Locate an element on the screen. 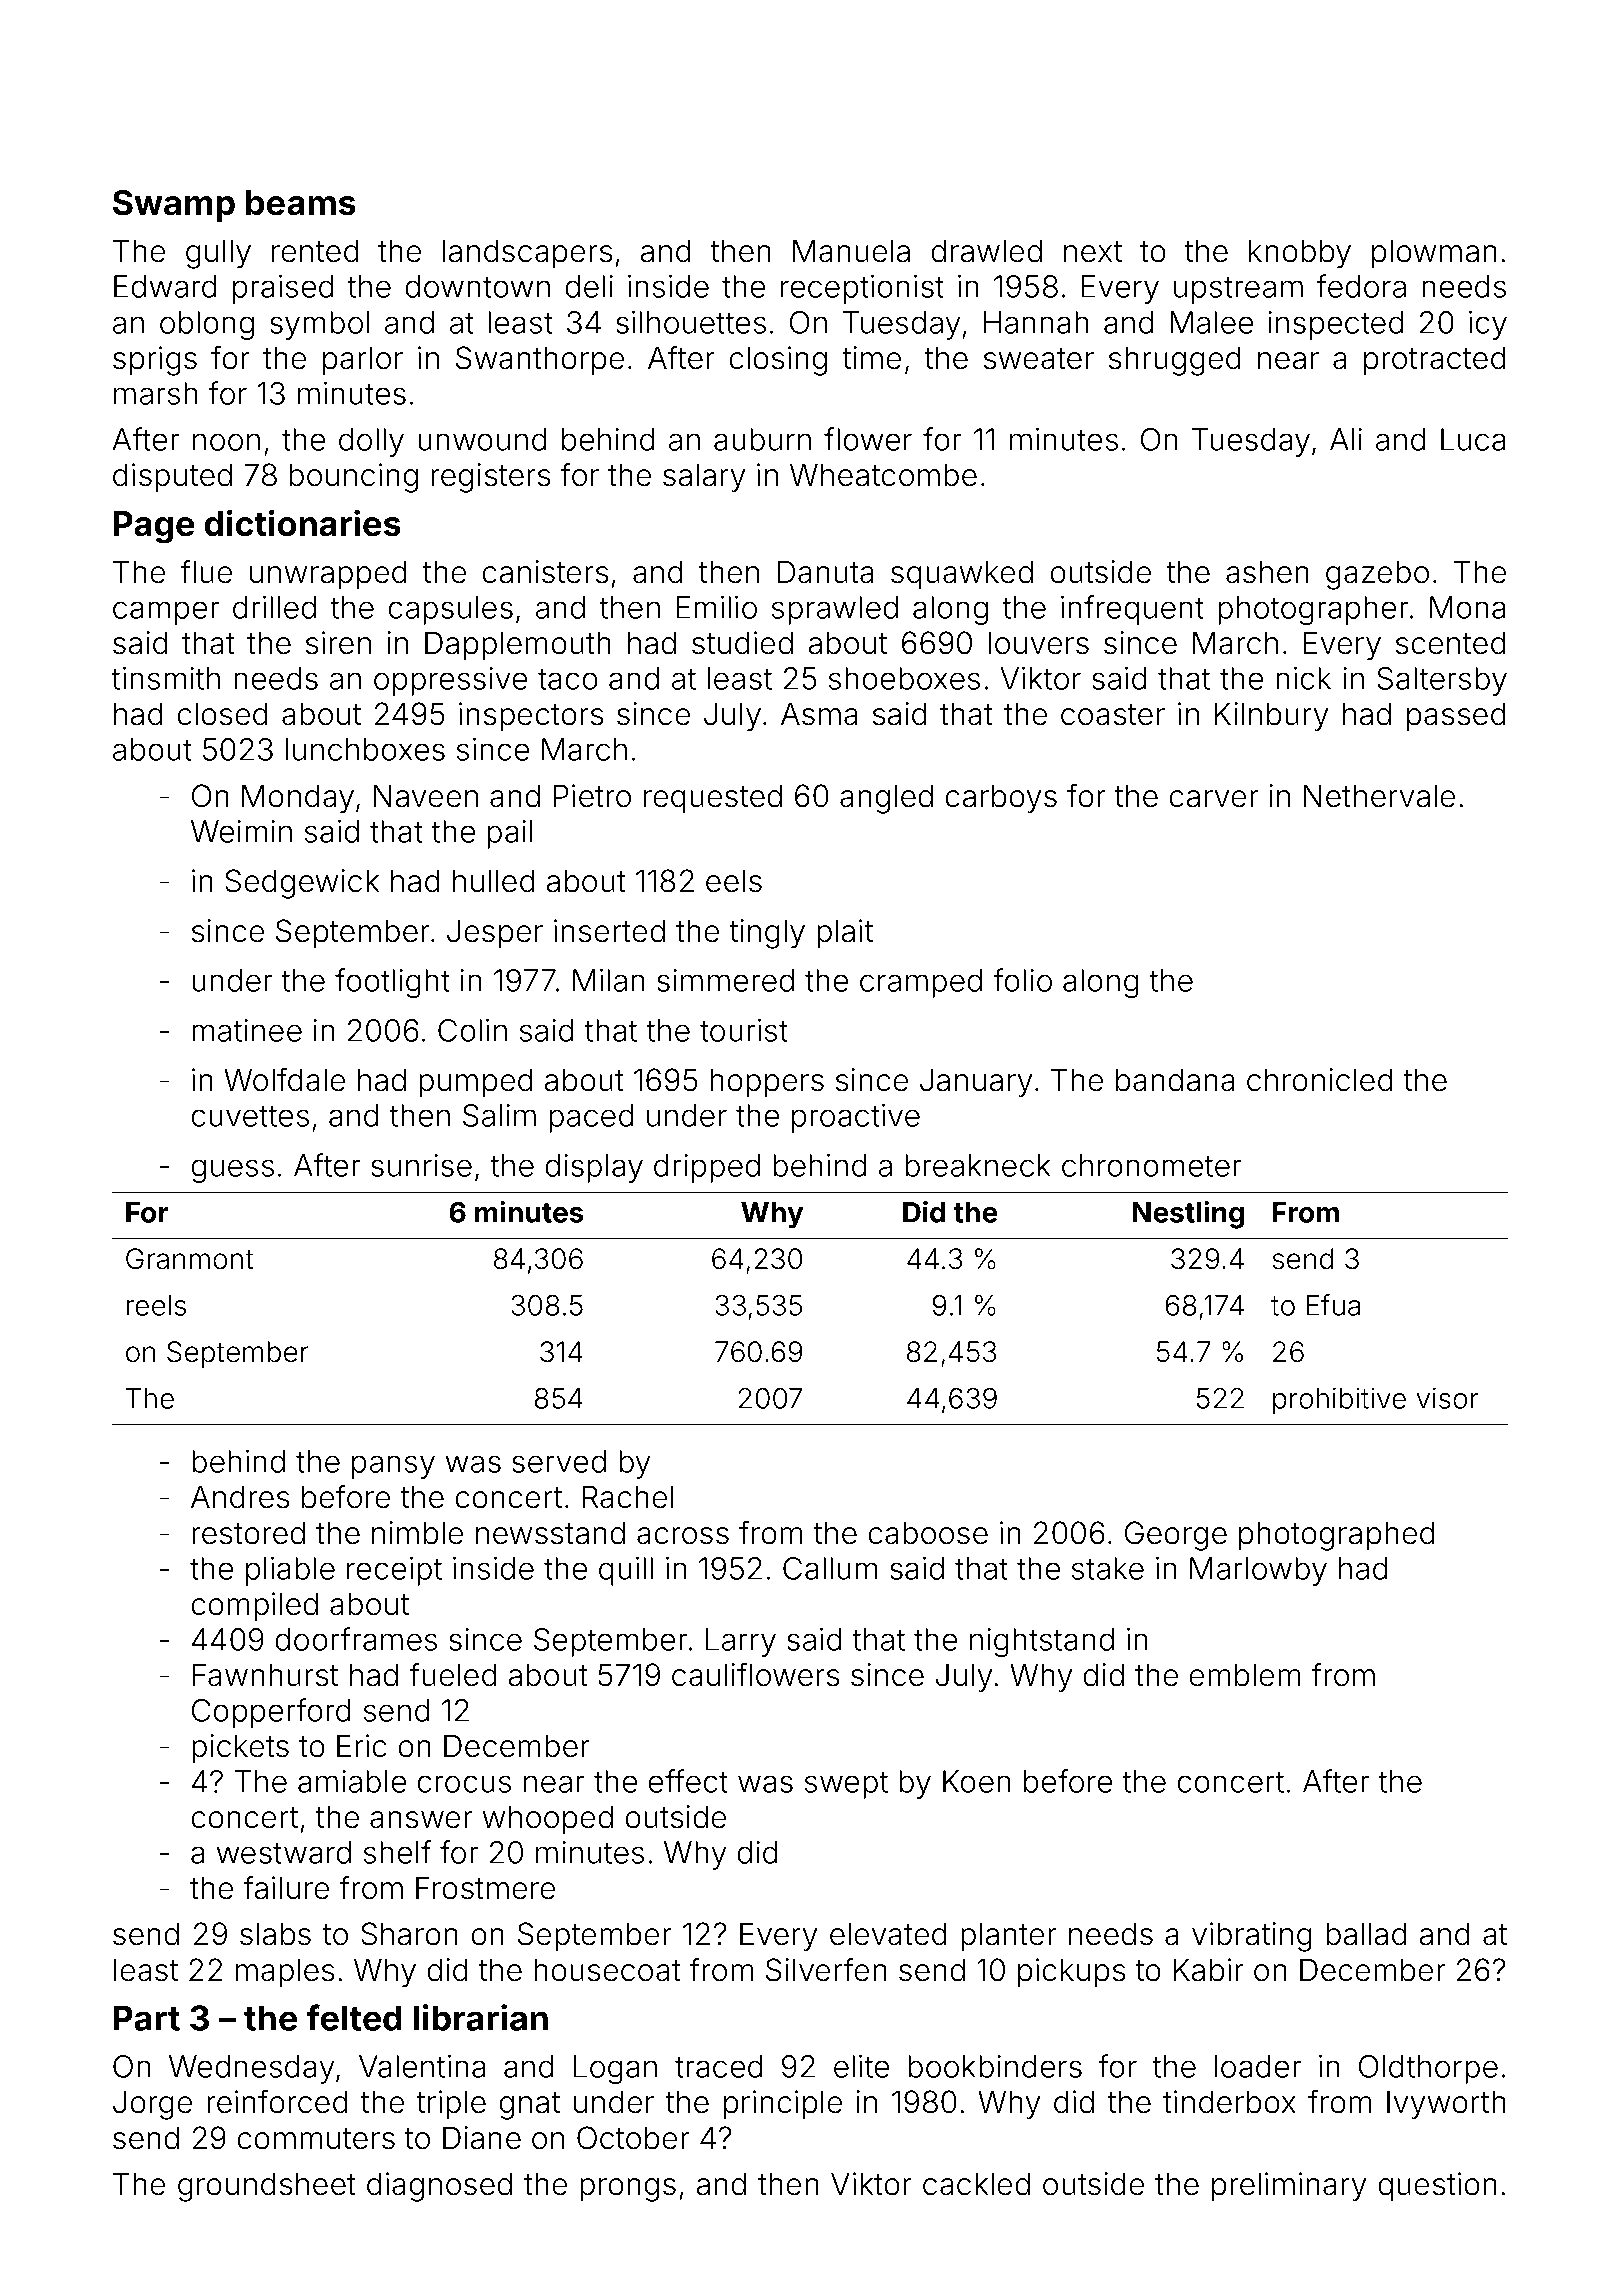 The image size is (1620, 2292). cackled is located at coordinates (976, 2184).
